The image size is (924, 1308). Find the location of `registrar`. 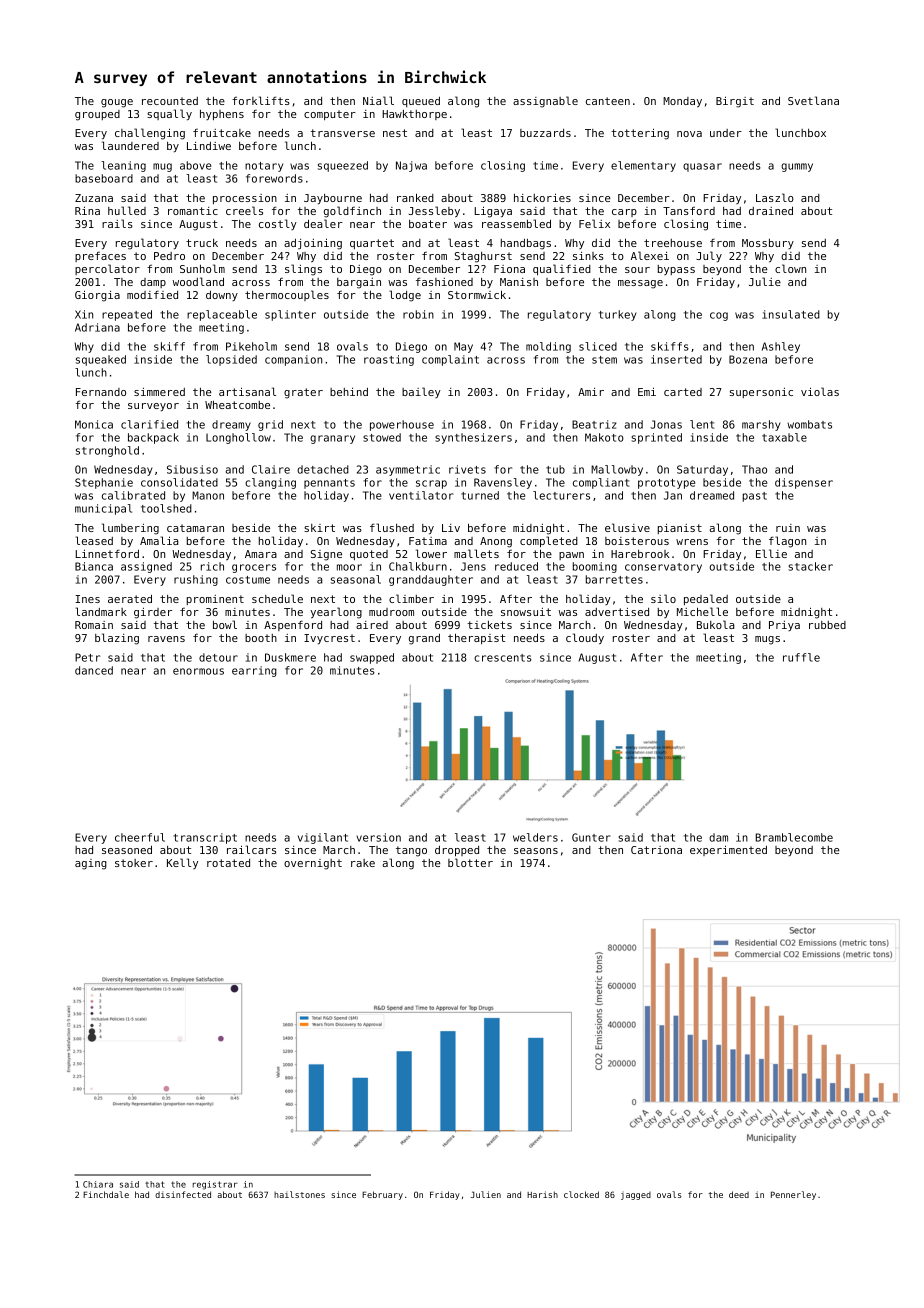

registrar is located at coordinates (215, 1185).
